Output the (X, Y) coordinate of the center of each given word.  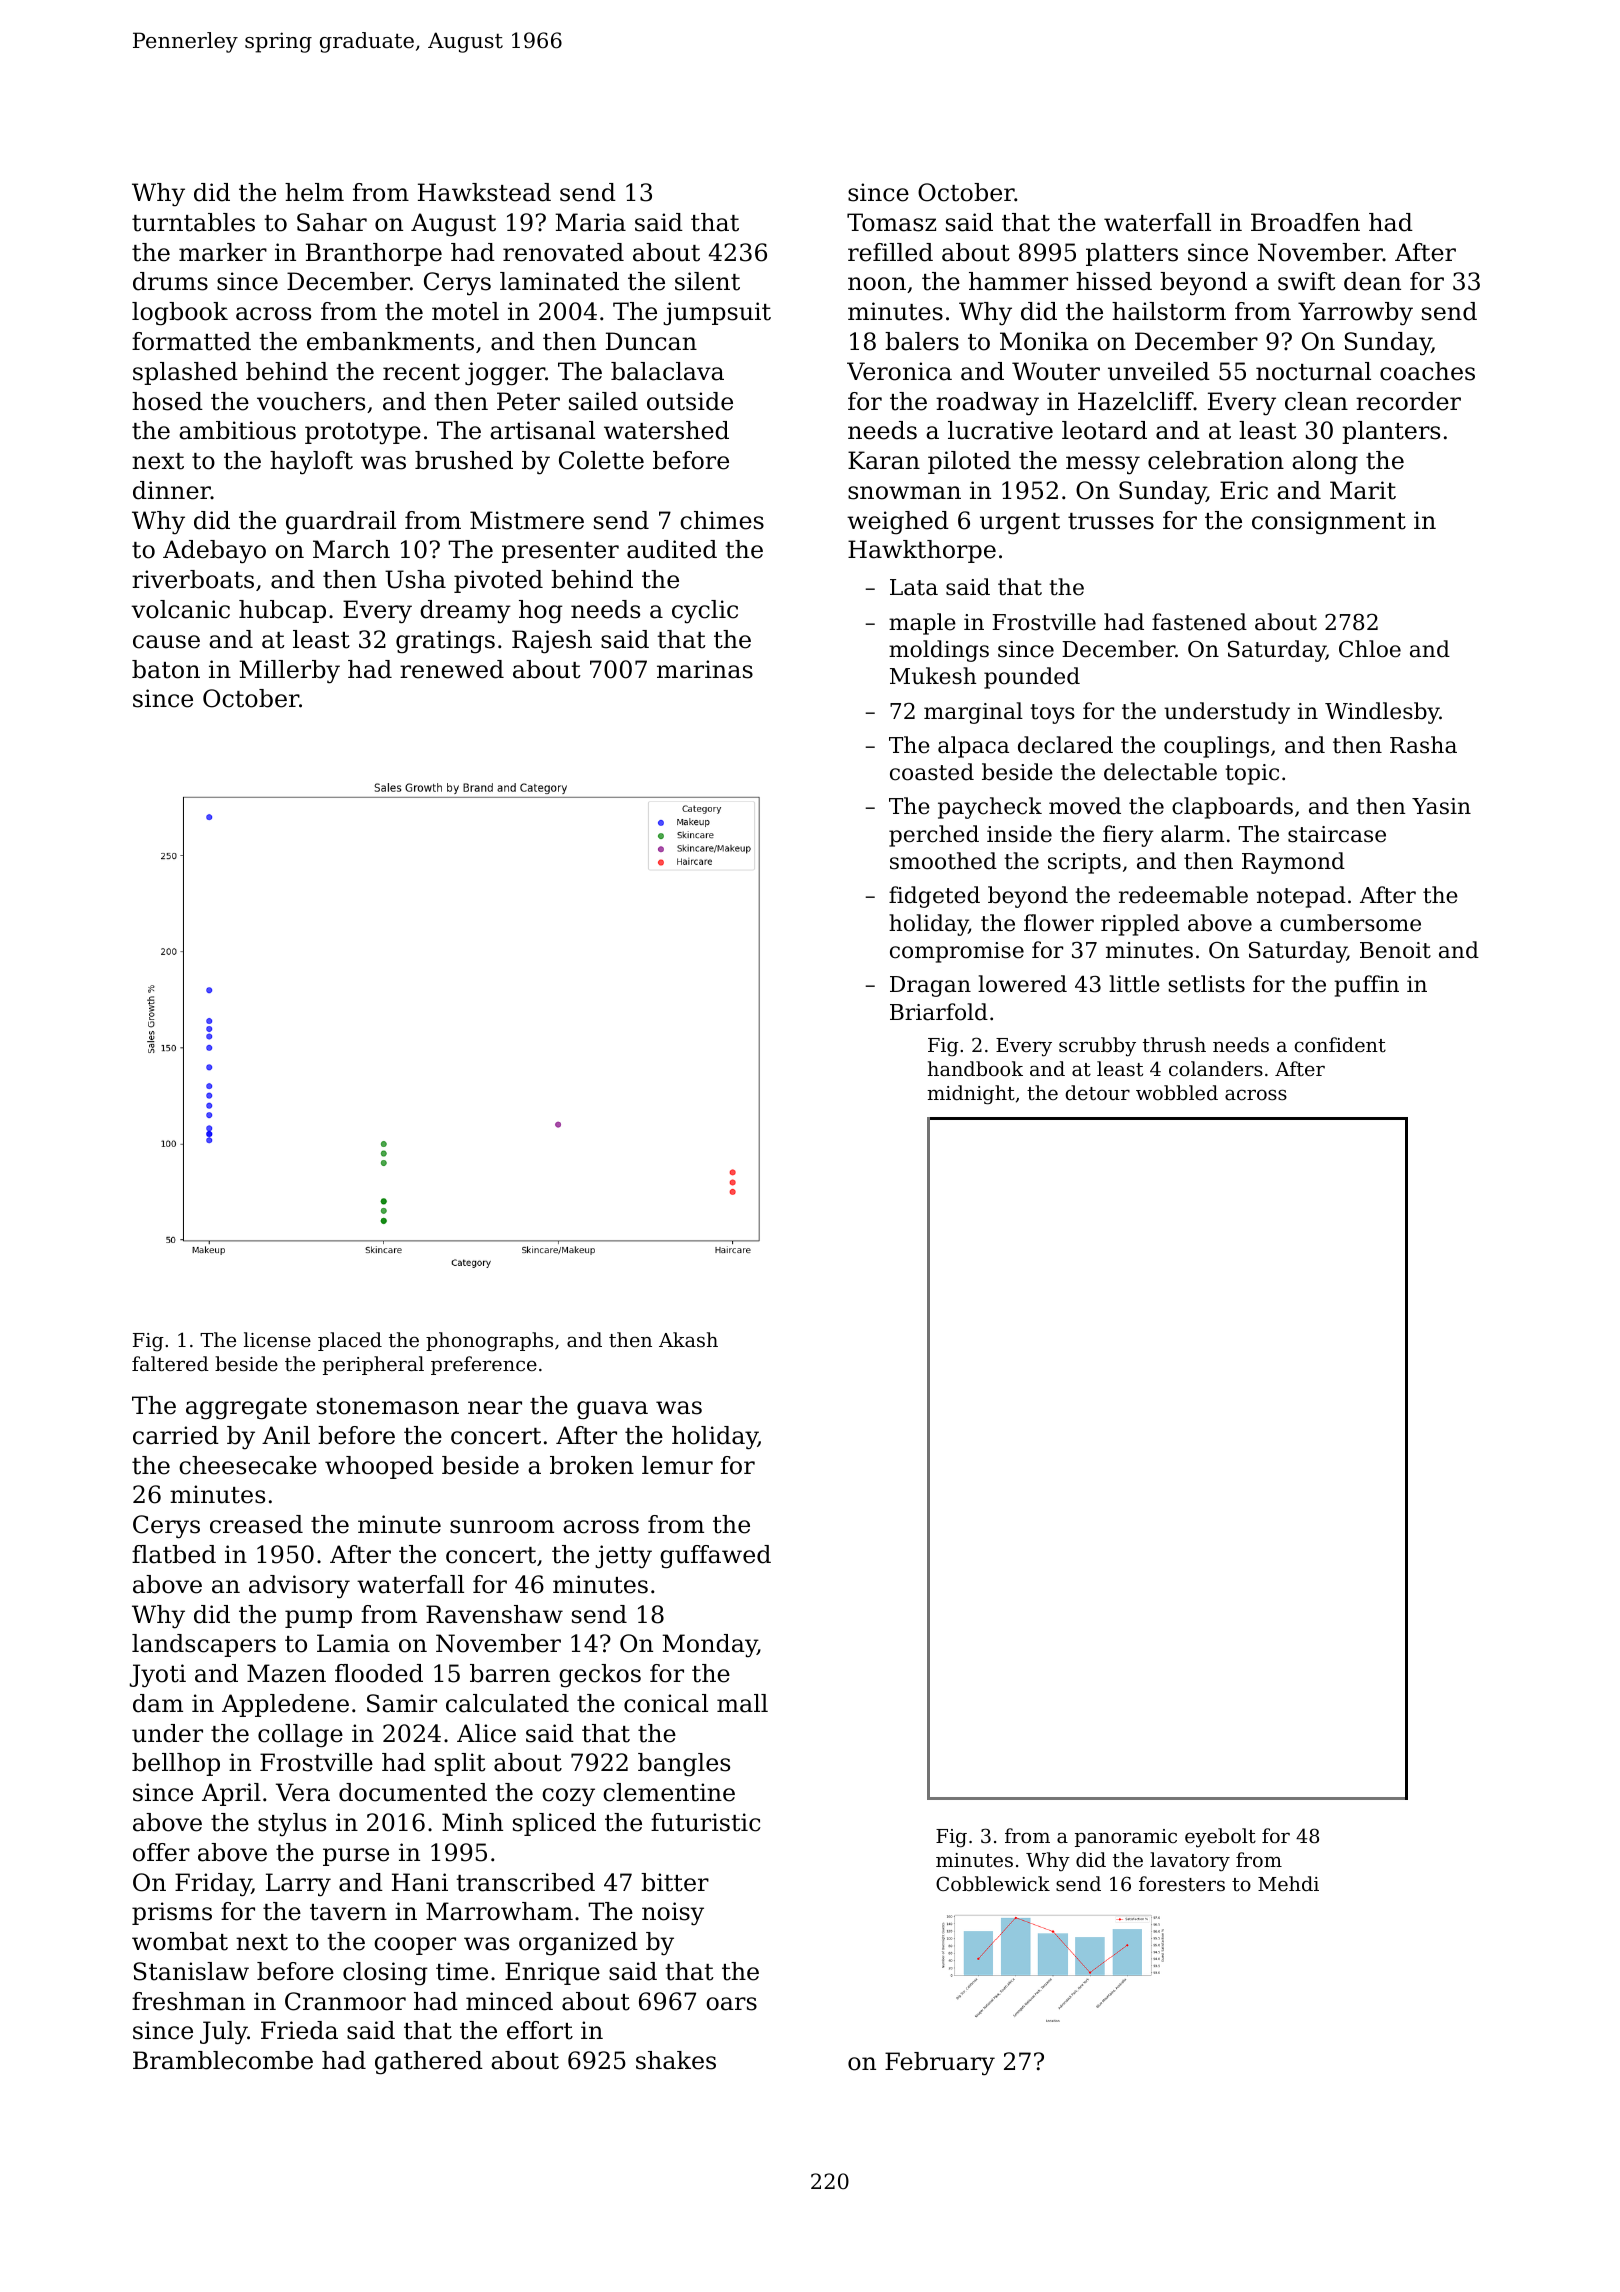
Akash (688, 1339)
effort (540, 2030)
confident (1340, 1044)
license (277, 1339)
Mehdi (1288, 1883)
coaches (1427, 371)
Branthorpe (374, 254)
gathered (429, 2063)
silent (707, 281)
